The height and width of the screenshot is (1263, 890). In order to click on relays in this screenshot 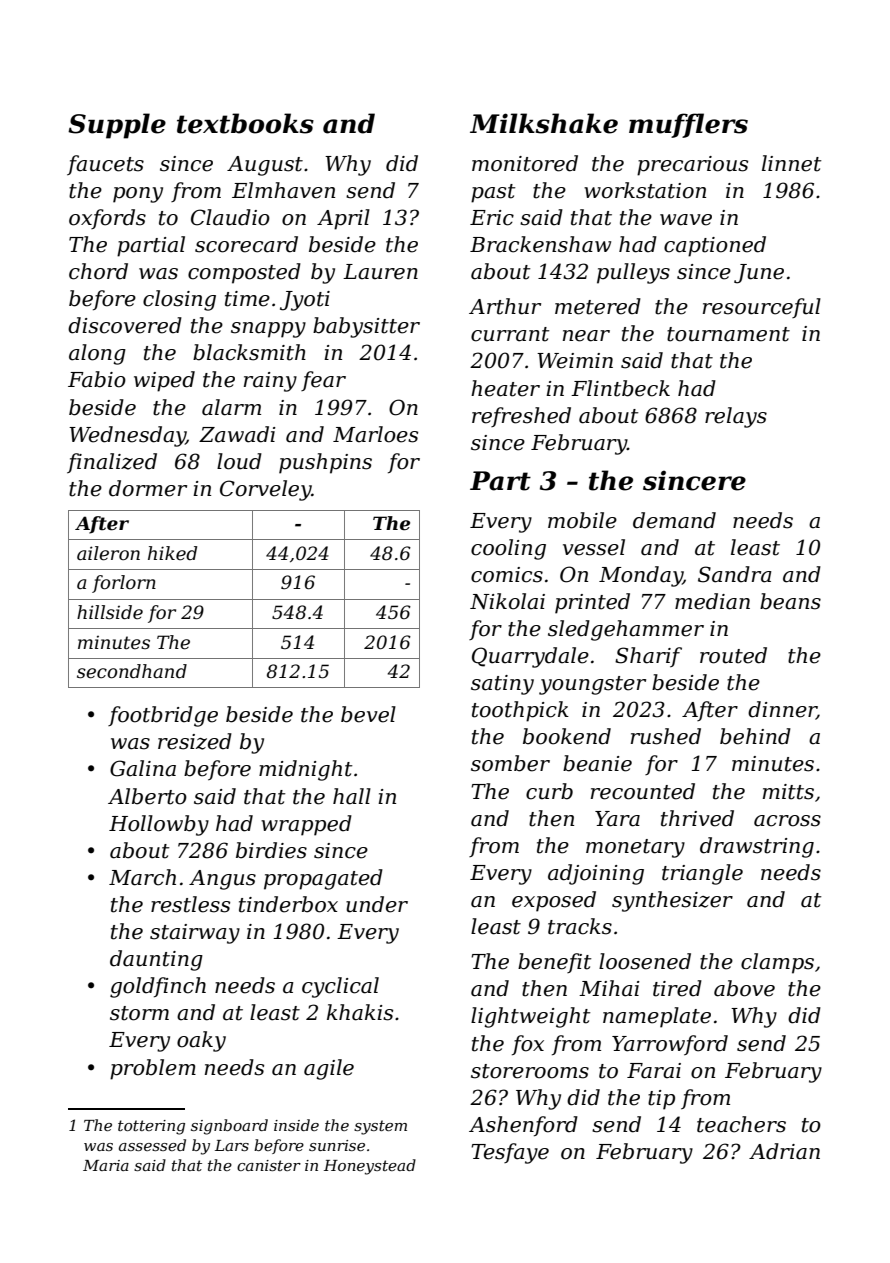, I will do `click(736, 417)`.
